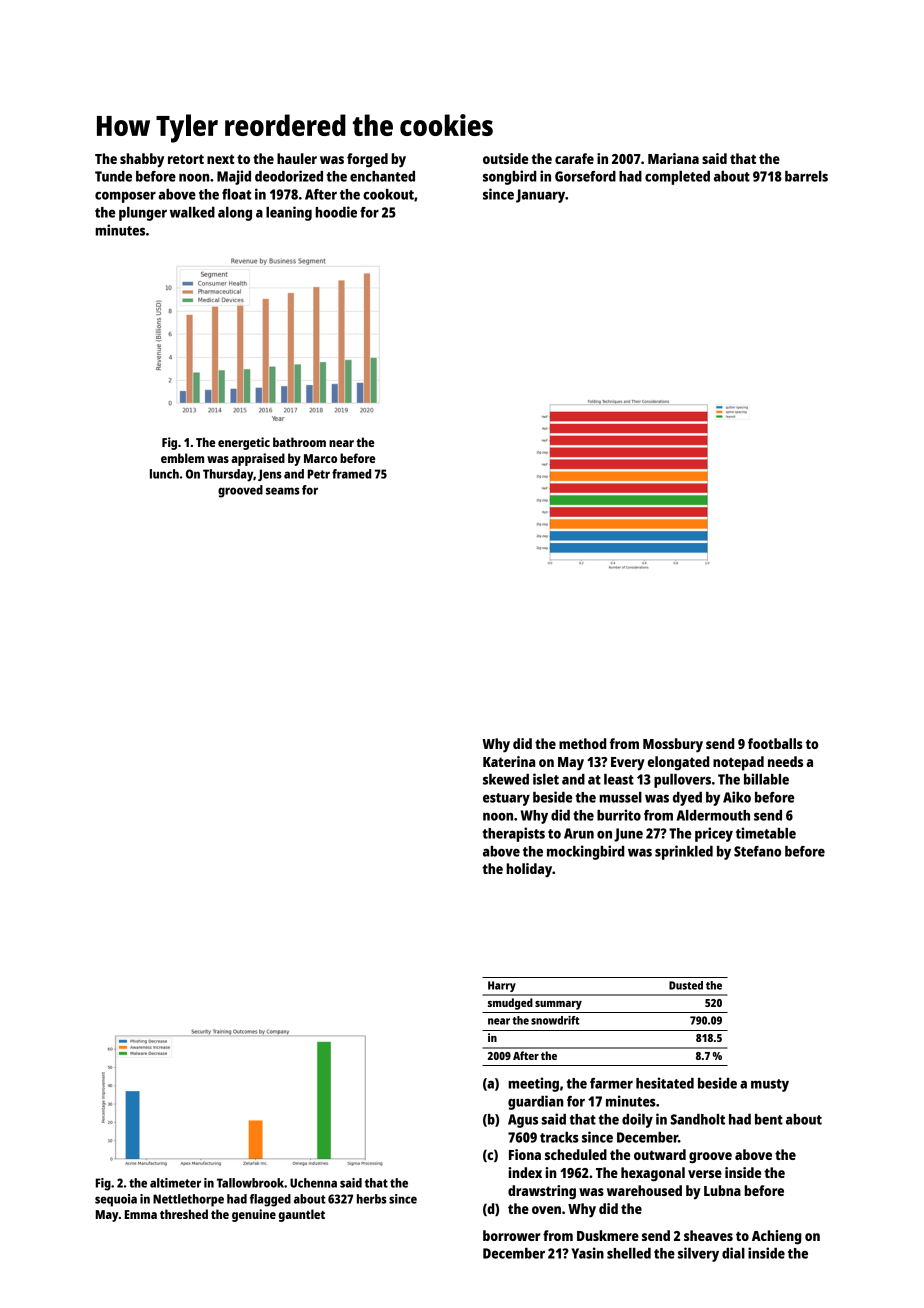 Image resolution: width=924 pixels, height=1308 pixels. What do you see at coordinates (629, 1253) in the document?
I see `shelled` at bounding box center [629, 1253].
